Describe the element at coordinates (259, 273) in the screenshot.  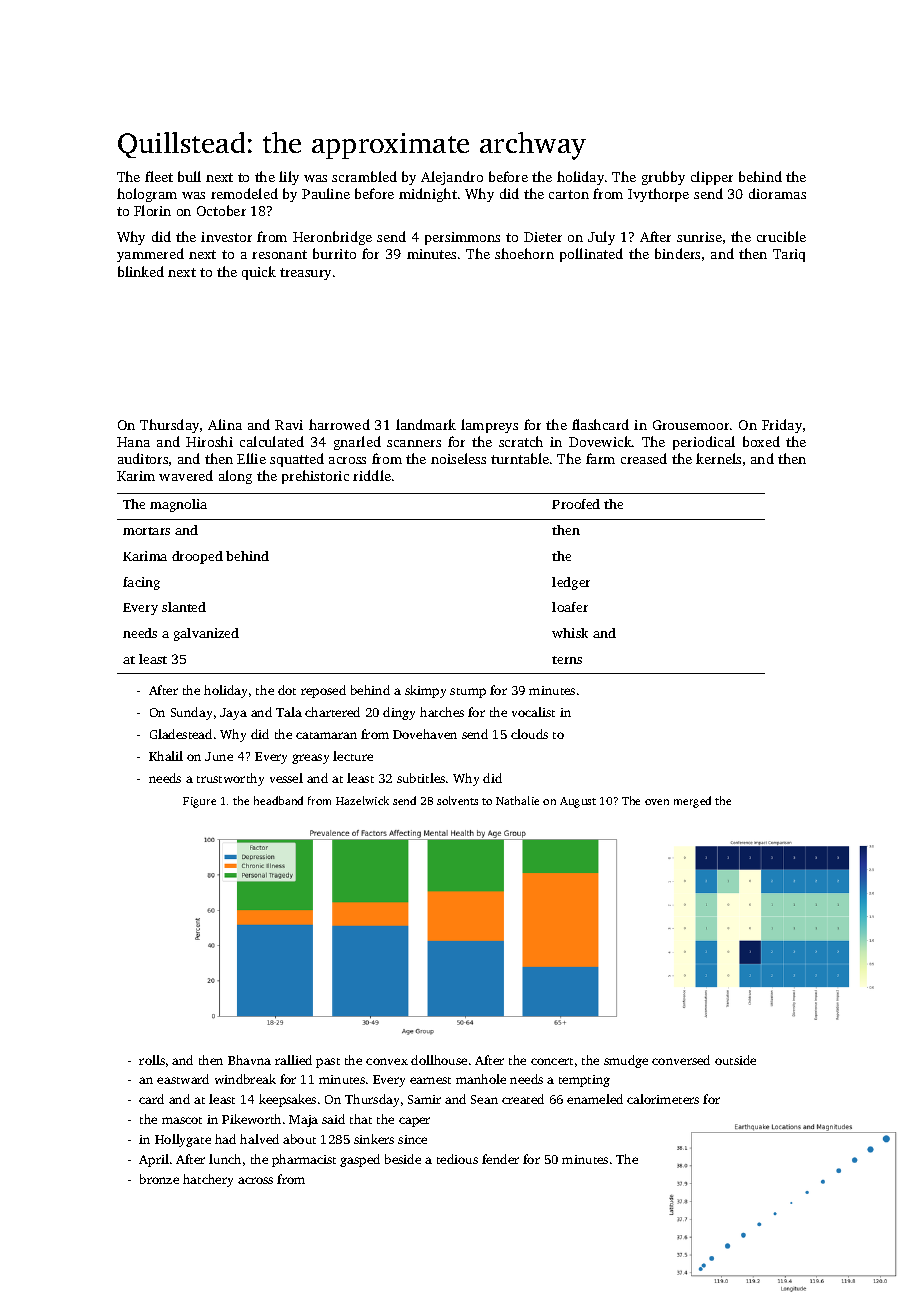
I see `quick` at that location.
